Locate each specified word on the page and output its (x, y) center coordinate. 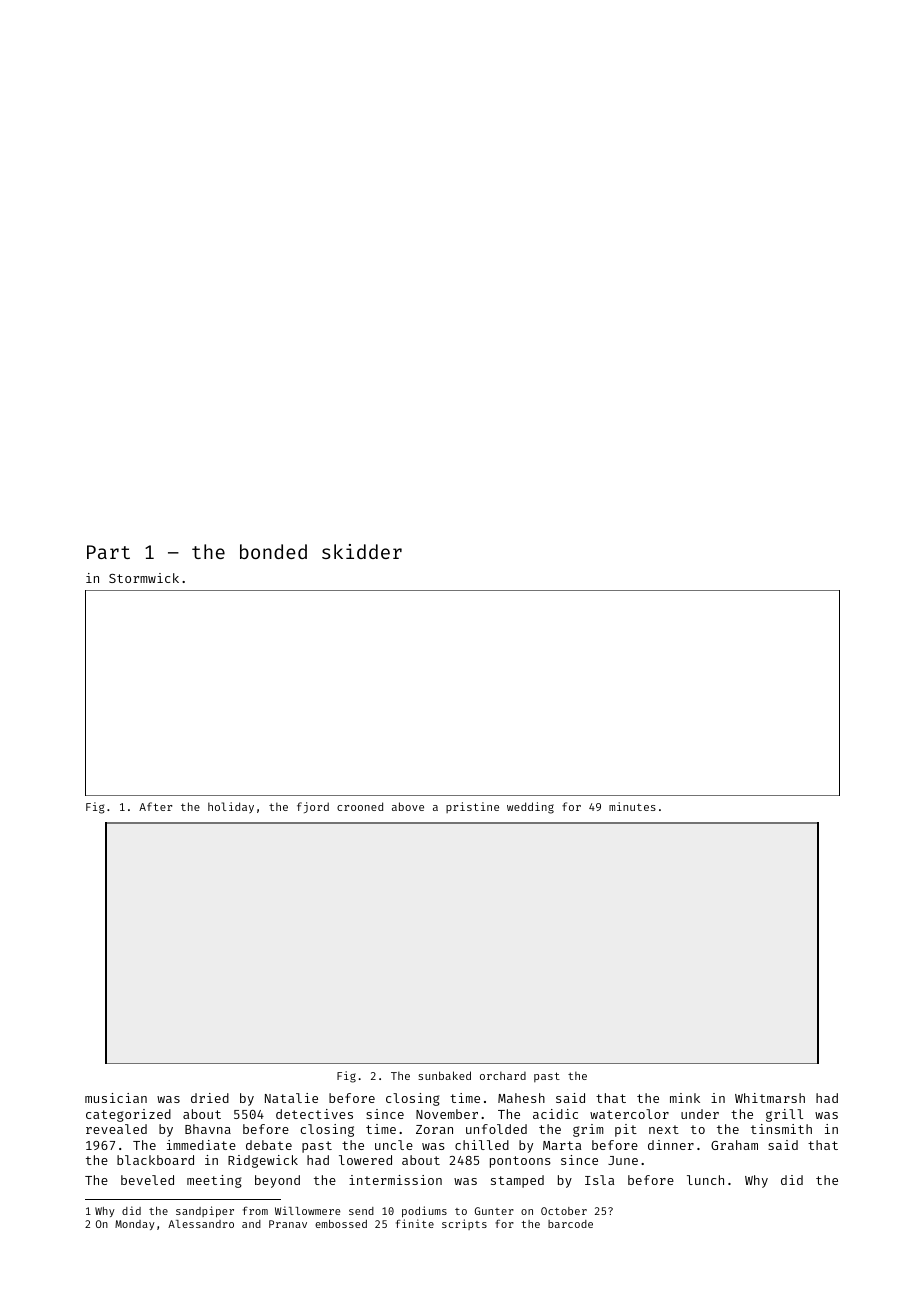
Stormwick (144, 578)
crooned (360, 806)
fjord (313, 807)
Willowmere (307, 1210)
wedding (530, 808)
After (155, 806)
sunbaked (444, 1075)
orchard (503, 1075)
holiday (231, 807)
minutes (632, 806)
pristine (472, 807)
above (408, 806)
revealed (116, 1129)
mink (685, 1098)
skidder (362, 551)
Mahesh (521, 1098)
